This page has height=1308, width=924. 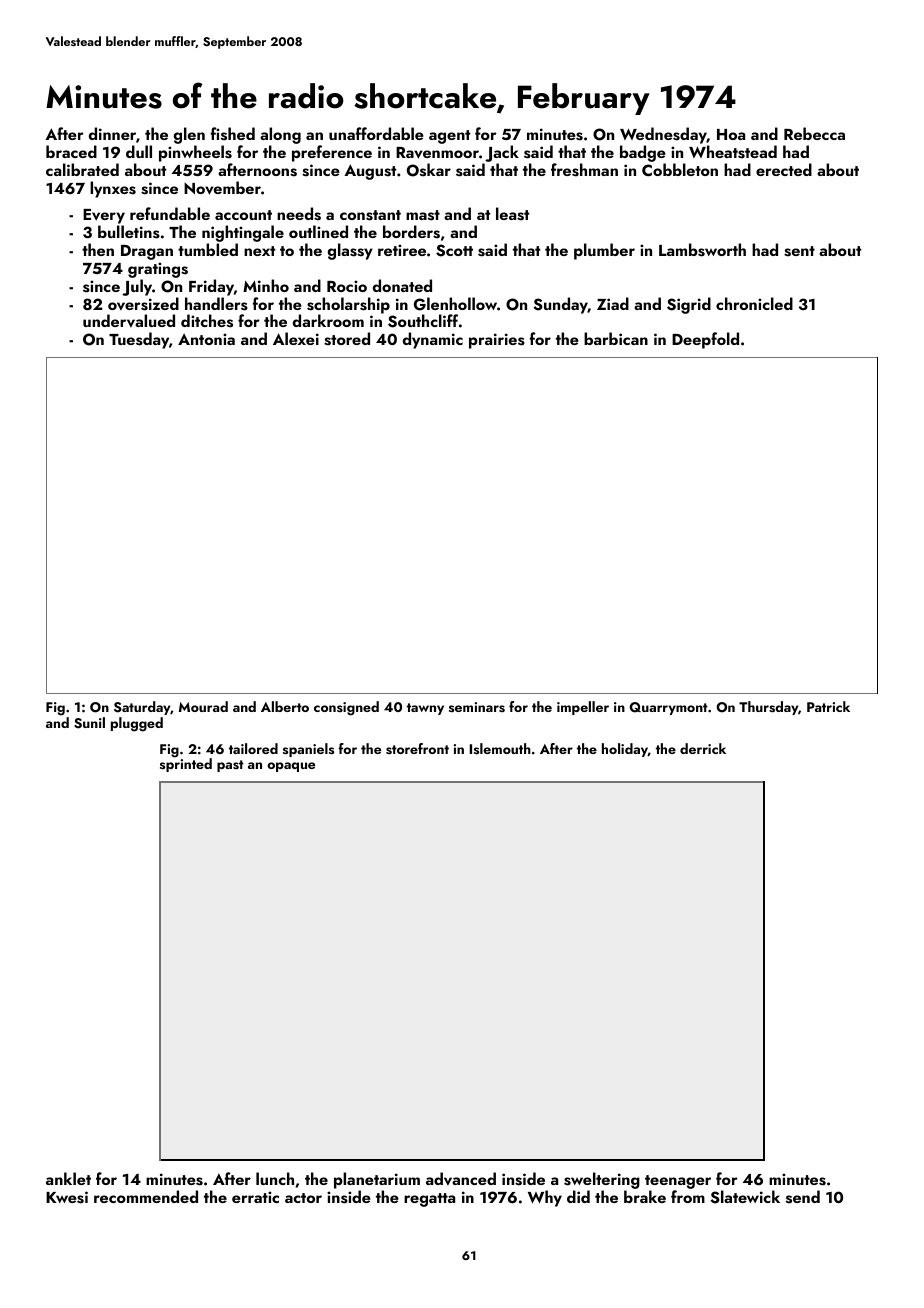 What do you see at coordinates (67, 1197) in the page?
I see `Kwesi` at bounding box center [67, 1197].
